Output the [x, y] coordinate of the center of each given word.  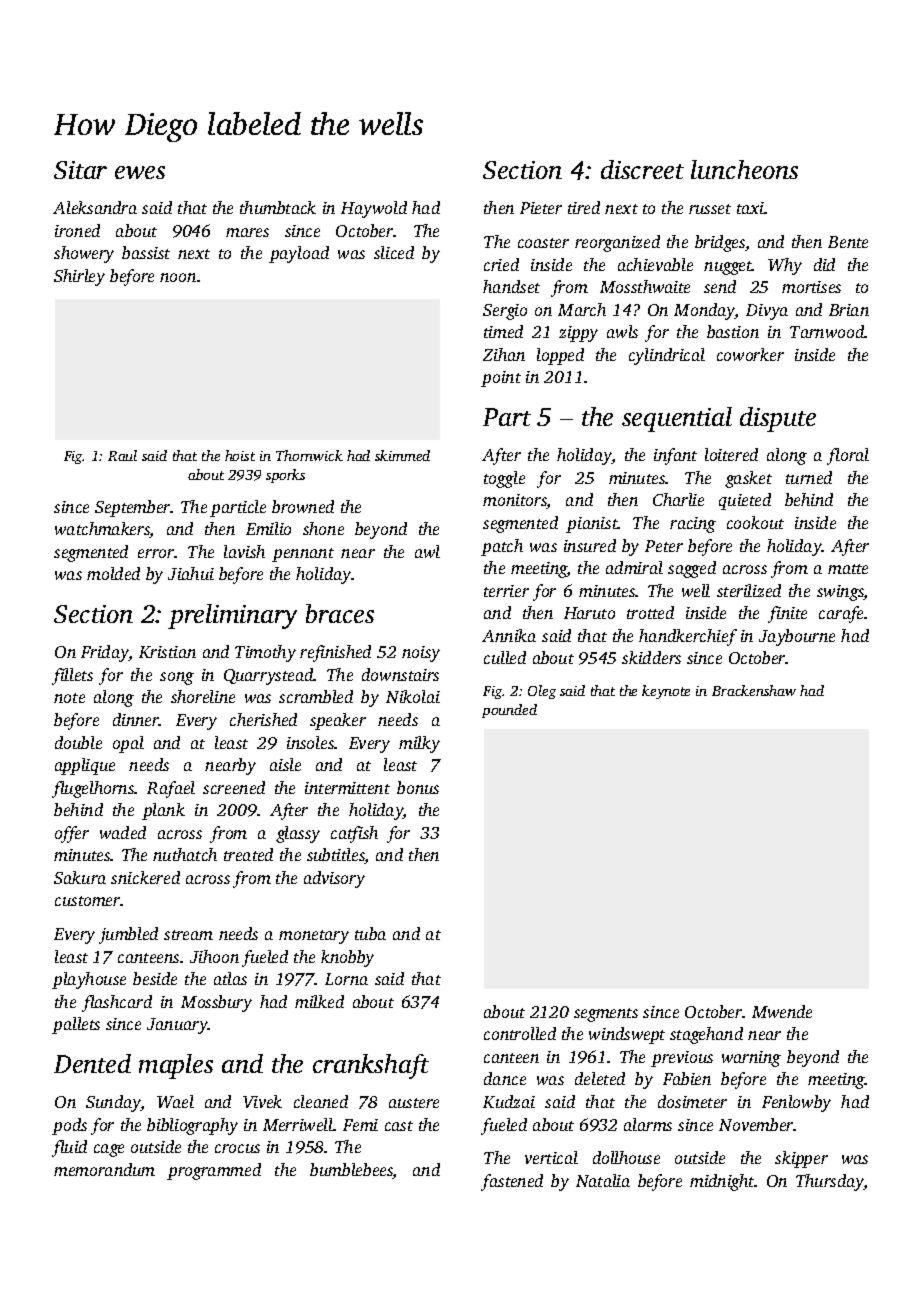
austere [414, 1103]
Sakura [80, 877]
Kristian [167, 652]
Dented [92, 1063]
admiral [634, 567]
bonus [418, 787]
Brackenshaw [754, 690]
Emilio [268, 528]
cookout [755, 522]
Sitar [80, 170]
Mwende [782, 1011]
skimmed [402, 455]
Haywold [374, 209]
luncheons [744, 169]
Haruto [589, 613]
